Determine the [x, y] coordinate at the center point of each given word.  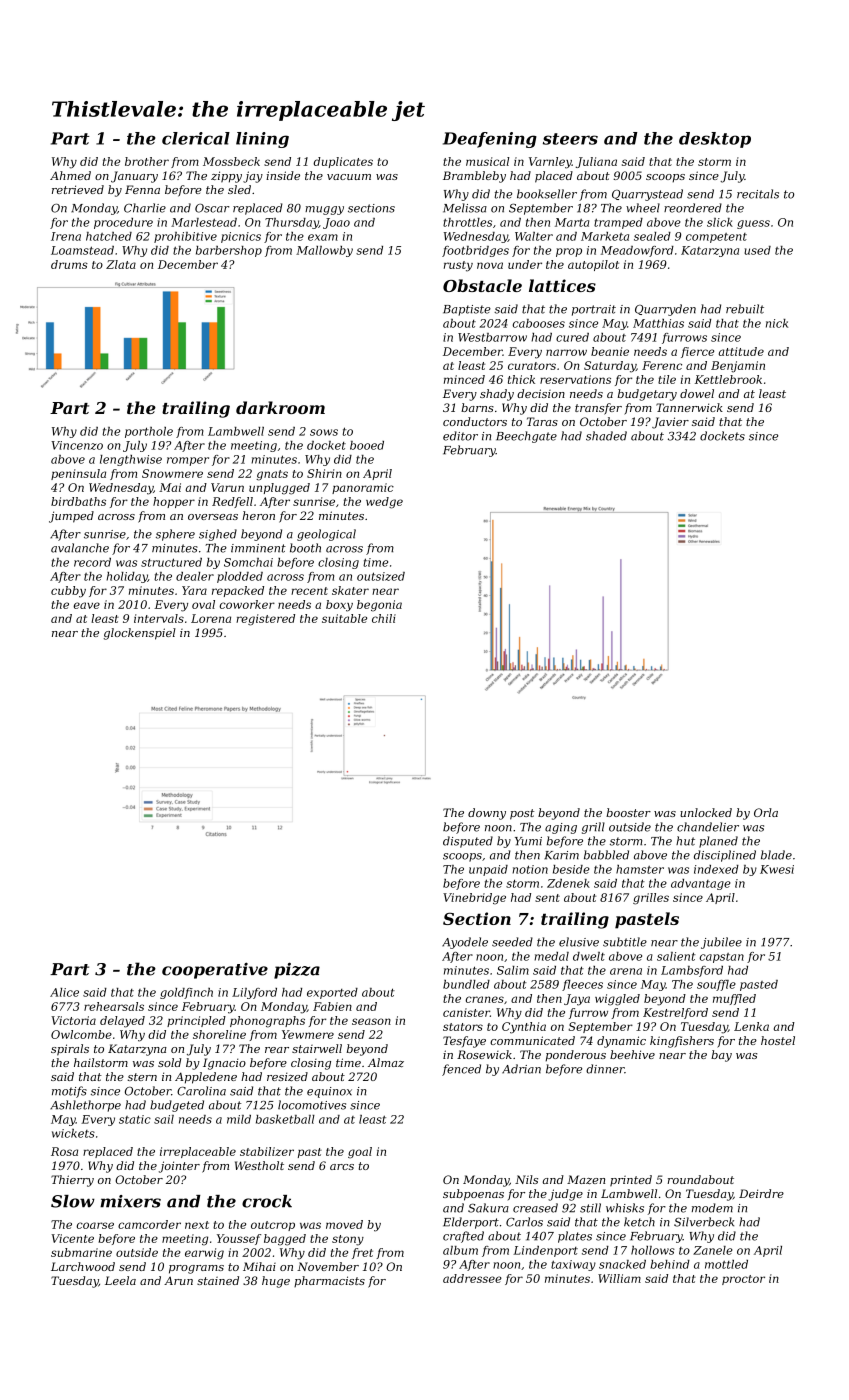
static [135, 1119]
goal [360, 1153]
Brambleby [474, 177]
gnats [272, 475]
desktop [715, 140]
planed [718, 842]
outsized [381, 576]
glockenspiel [140, 634]
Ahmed [70, 175]
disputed [468, 842]
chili [384, 618]
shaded [606, 436]
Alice [64, 992]
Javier [670, 423]
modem [712, 1208]
